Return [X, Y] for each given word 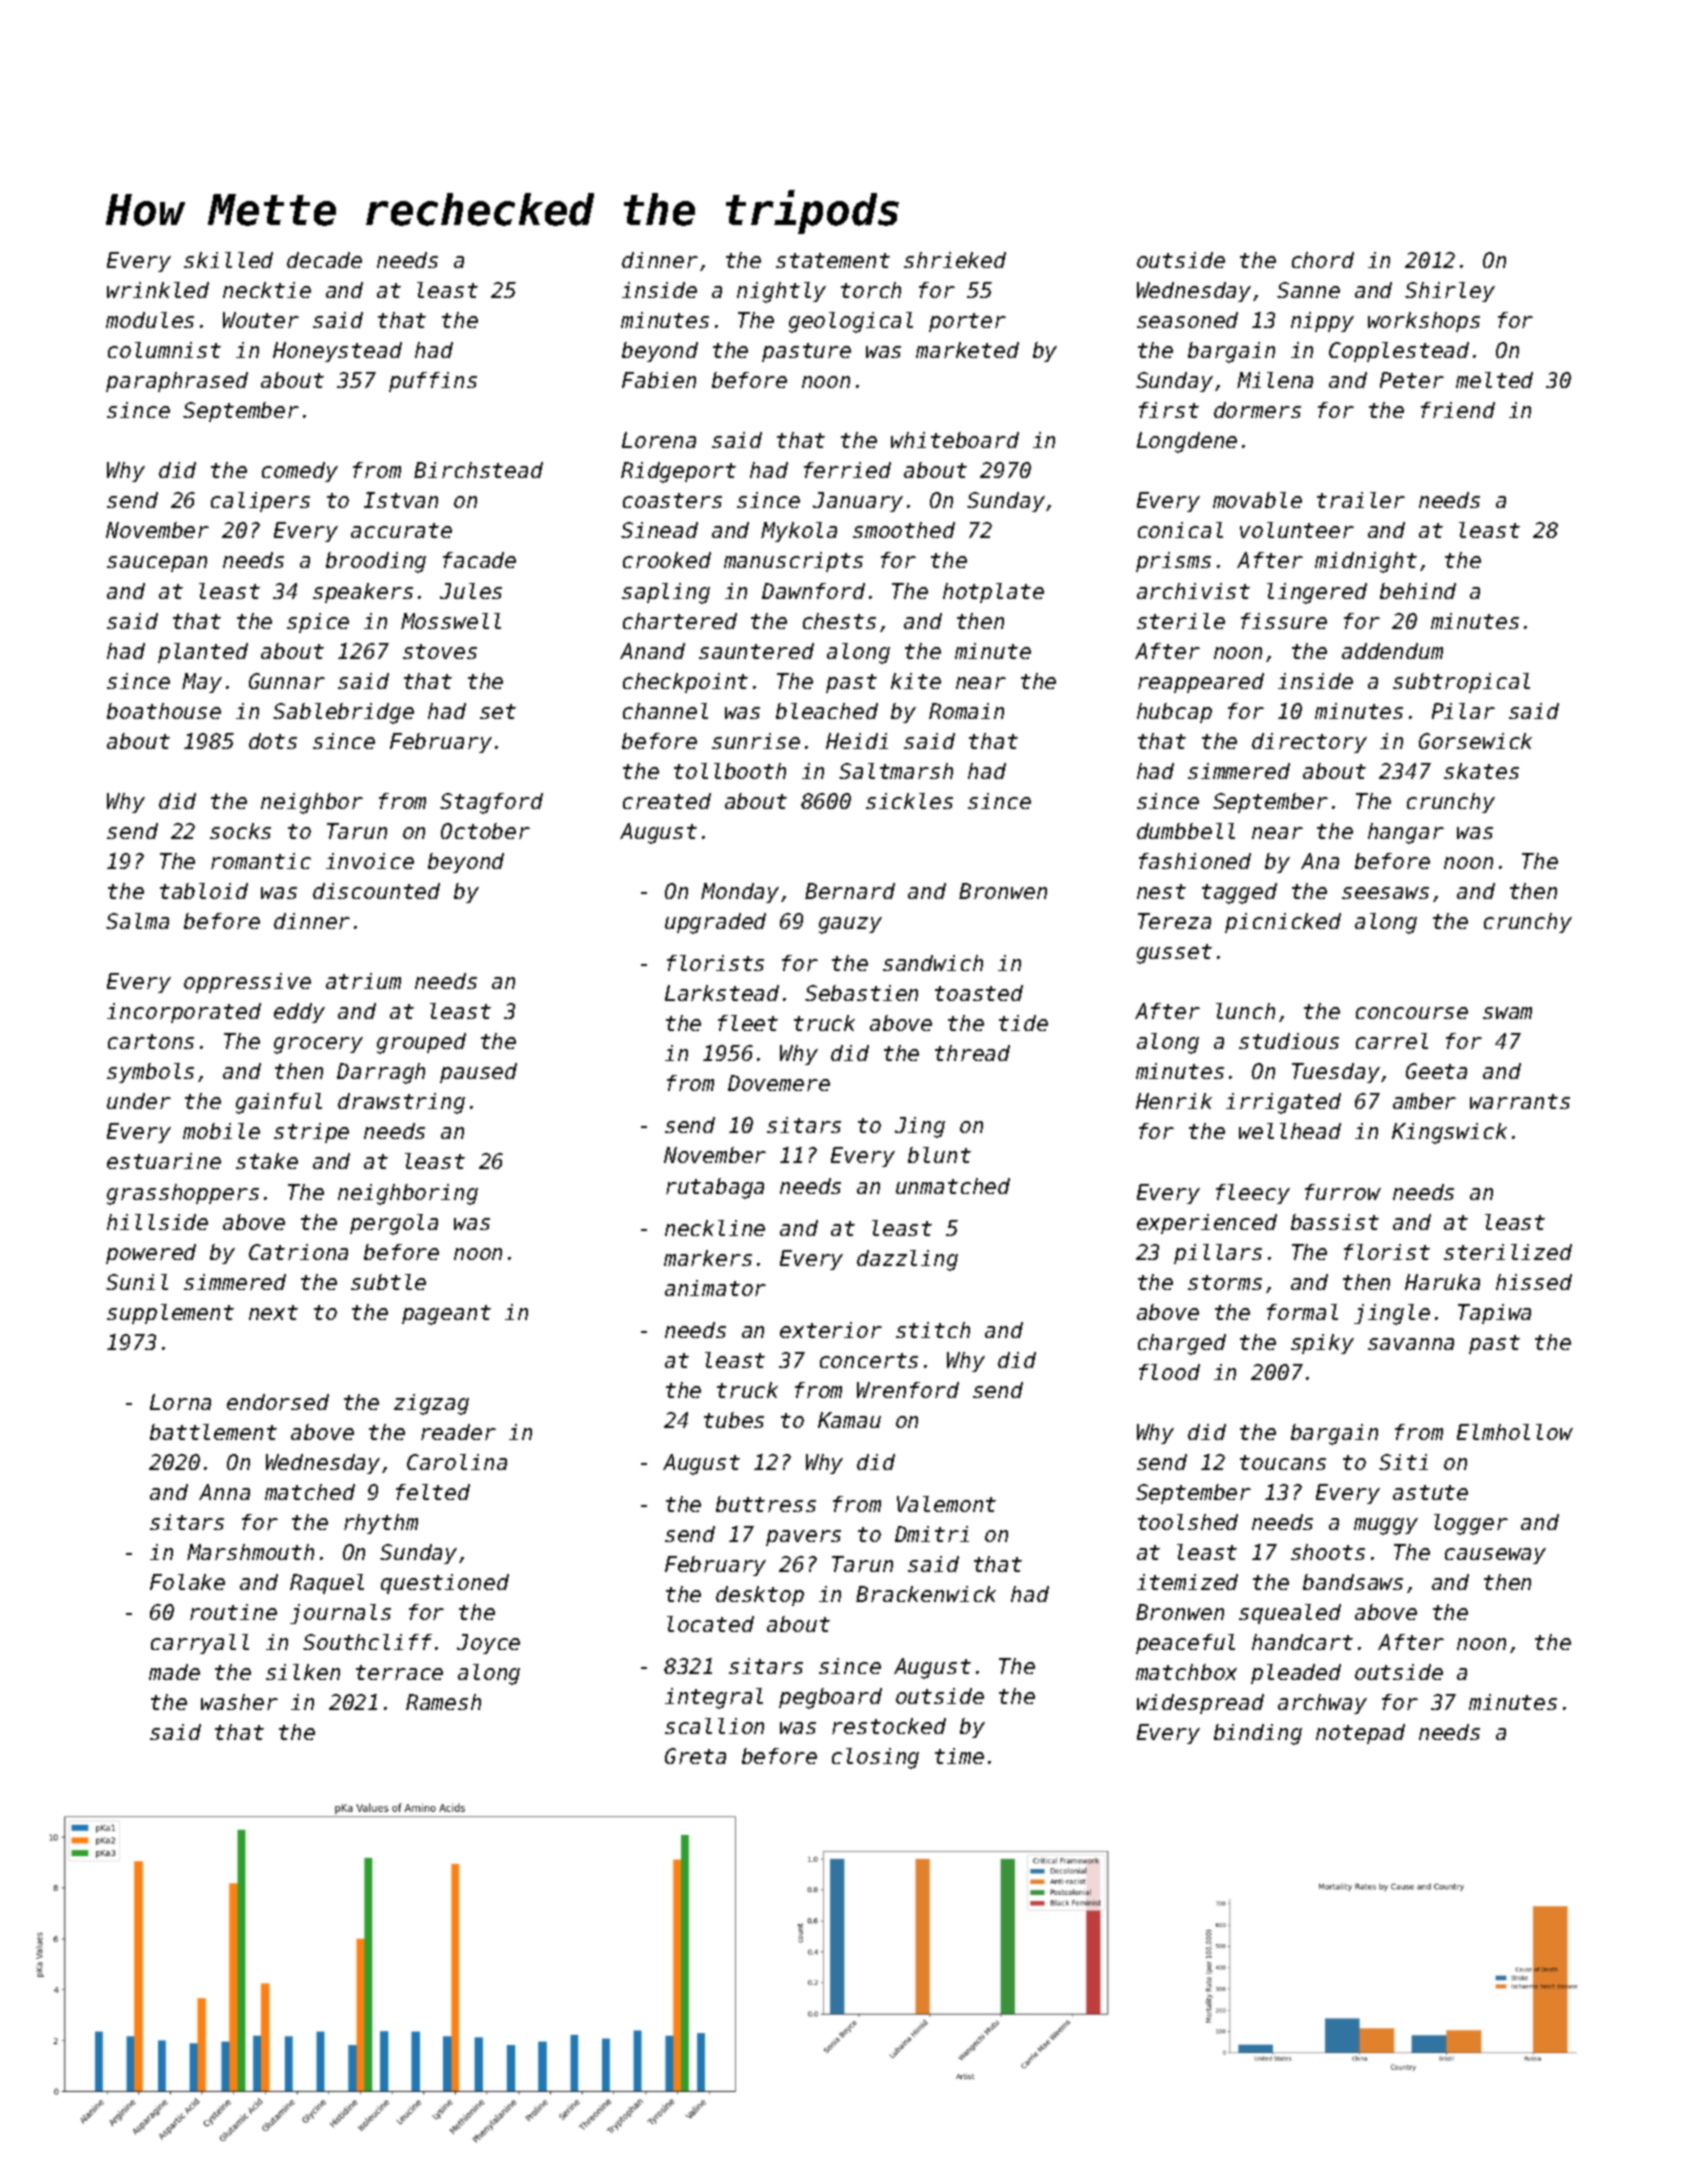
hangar [1406, 833]
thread [972, 1053]
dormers [1257, 410]
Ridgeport [678, 472]
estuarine [164, 1161]
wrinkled [158, 290]
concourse [1412, 1013]
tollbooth [730, 771]
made [174, 1672]
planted [203, 653]
